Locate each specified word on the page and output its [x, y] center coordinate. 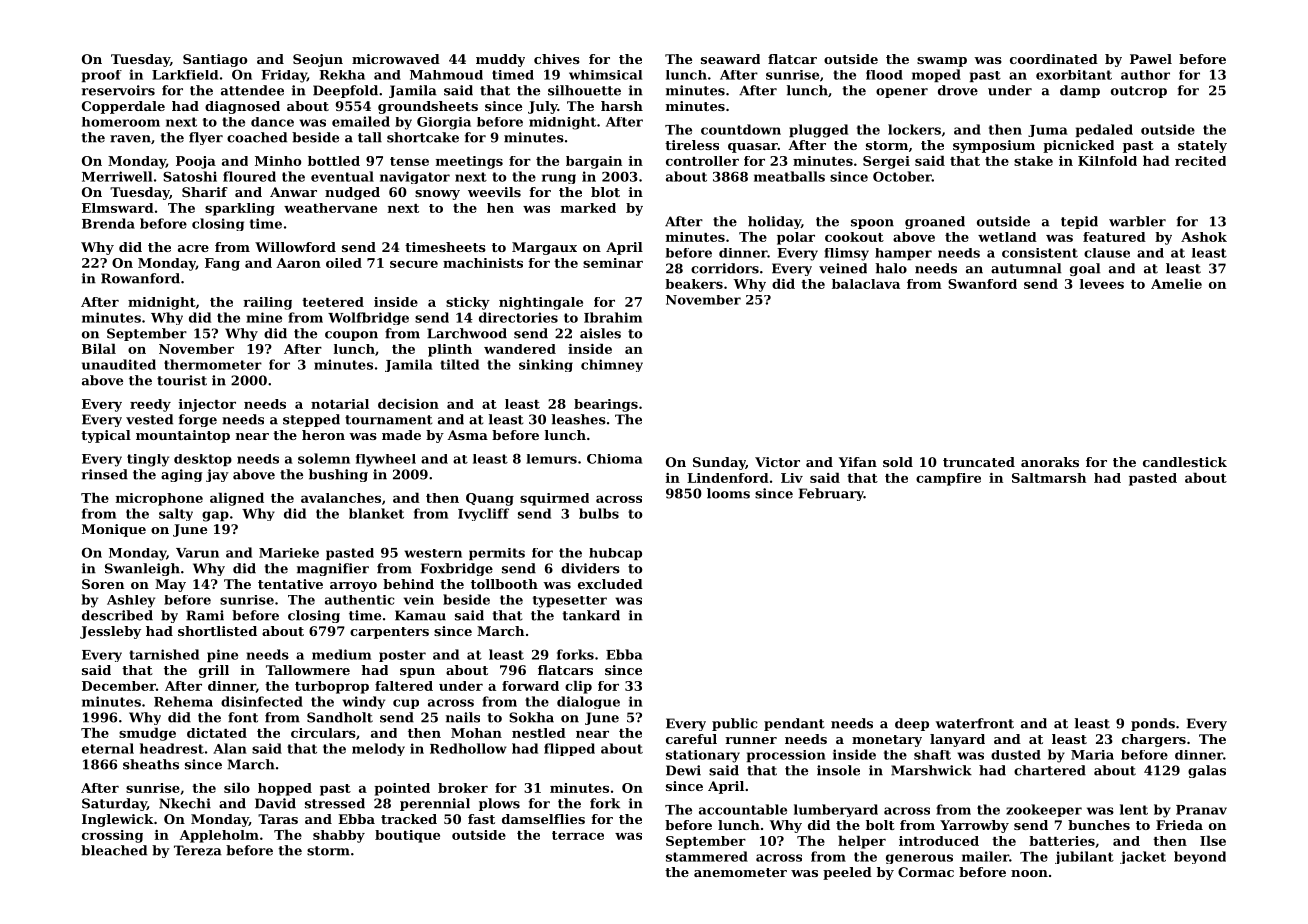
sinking [546, 365]
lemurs [551, 459]
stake [1033, 161]
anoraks [1050, 462]
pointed [402, 789]
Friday [284, 76]
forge [198, 420]
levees [1102, 284]
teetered [333, 302]
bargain [594, 162]
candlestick [1185, 462]
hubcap [615, 554]
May [170, 585]
